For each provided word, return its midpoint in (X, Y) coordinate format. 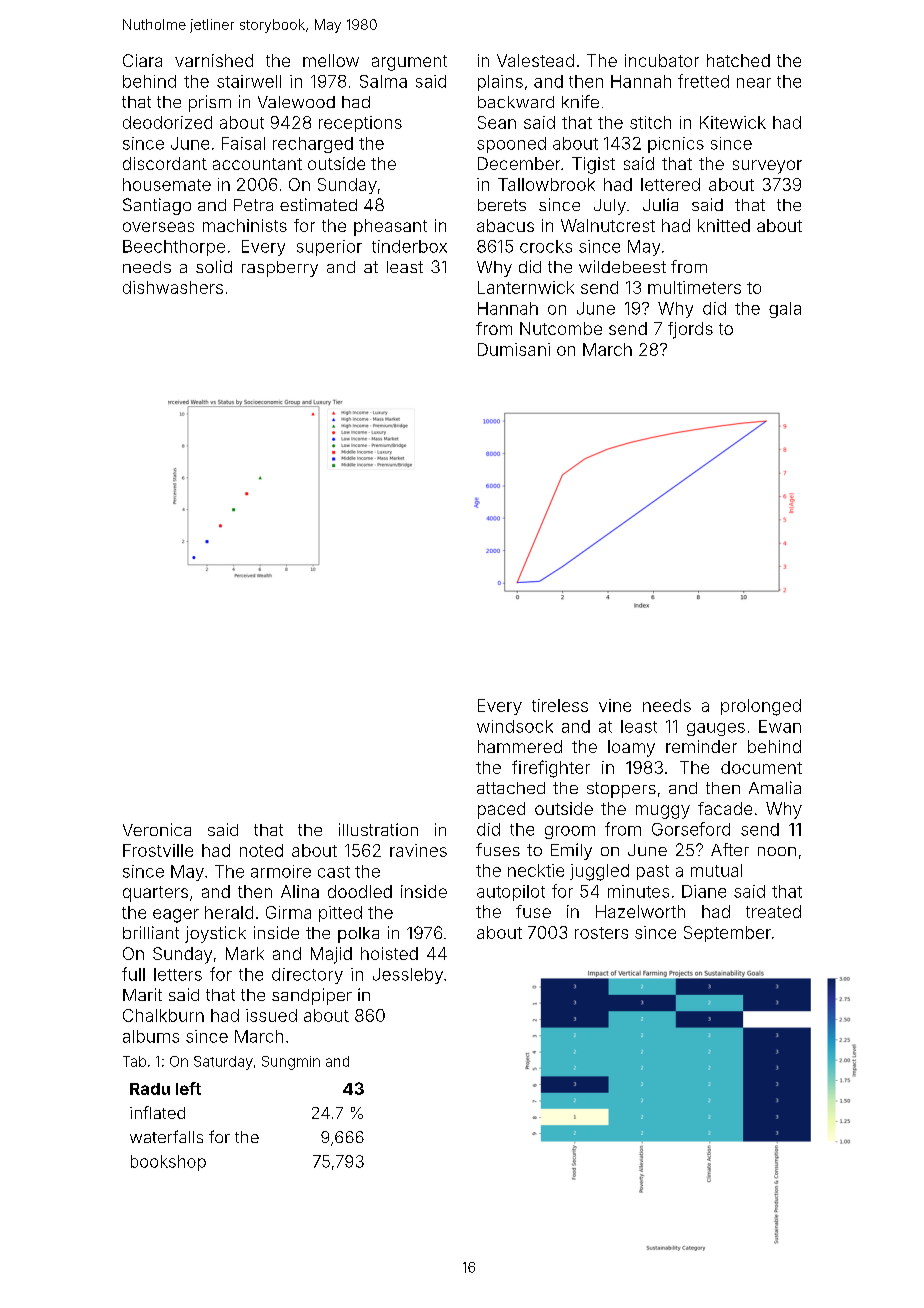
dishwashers (173, 287)
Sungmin (291, 1063)
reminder (701, 746)
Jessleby (408, 976)
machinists (245, 225)
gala (785, 310)
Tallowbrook (546, 184)
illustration (378, 829)
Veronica (157, 829)
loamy (631, 748)
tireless (560, 705)
